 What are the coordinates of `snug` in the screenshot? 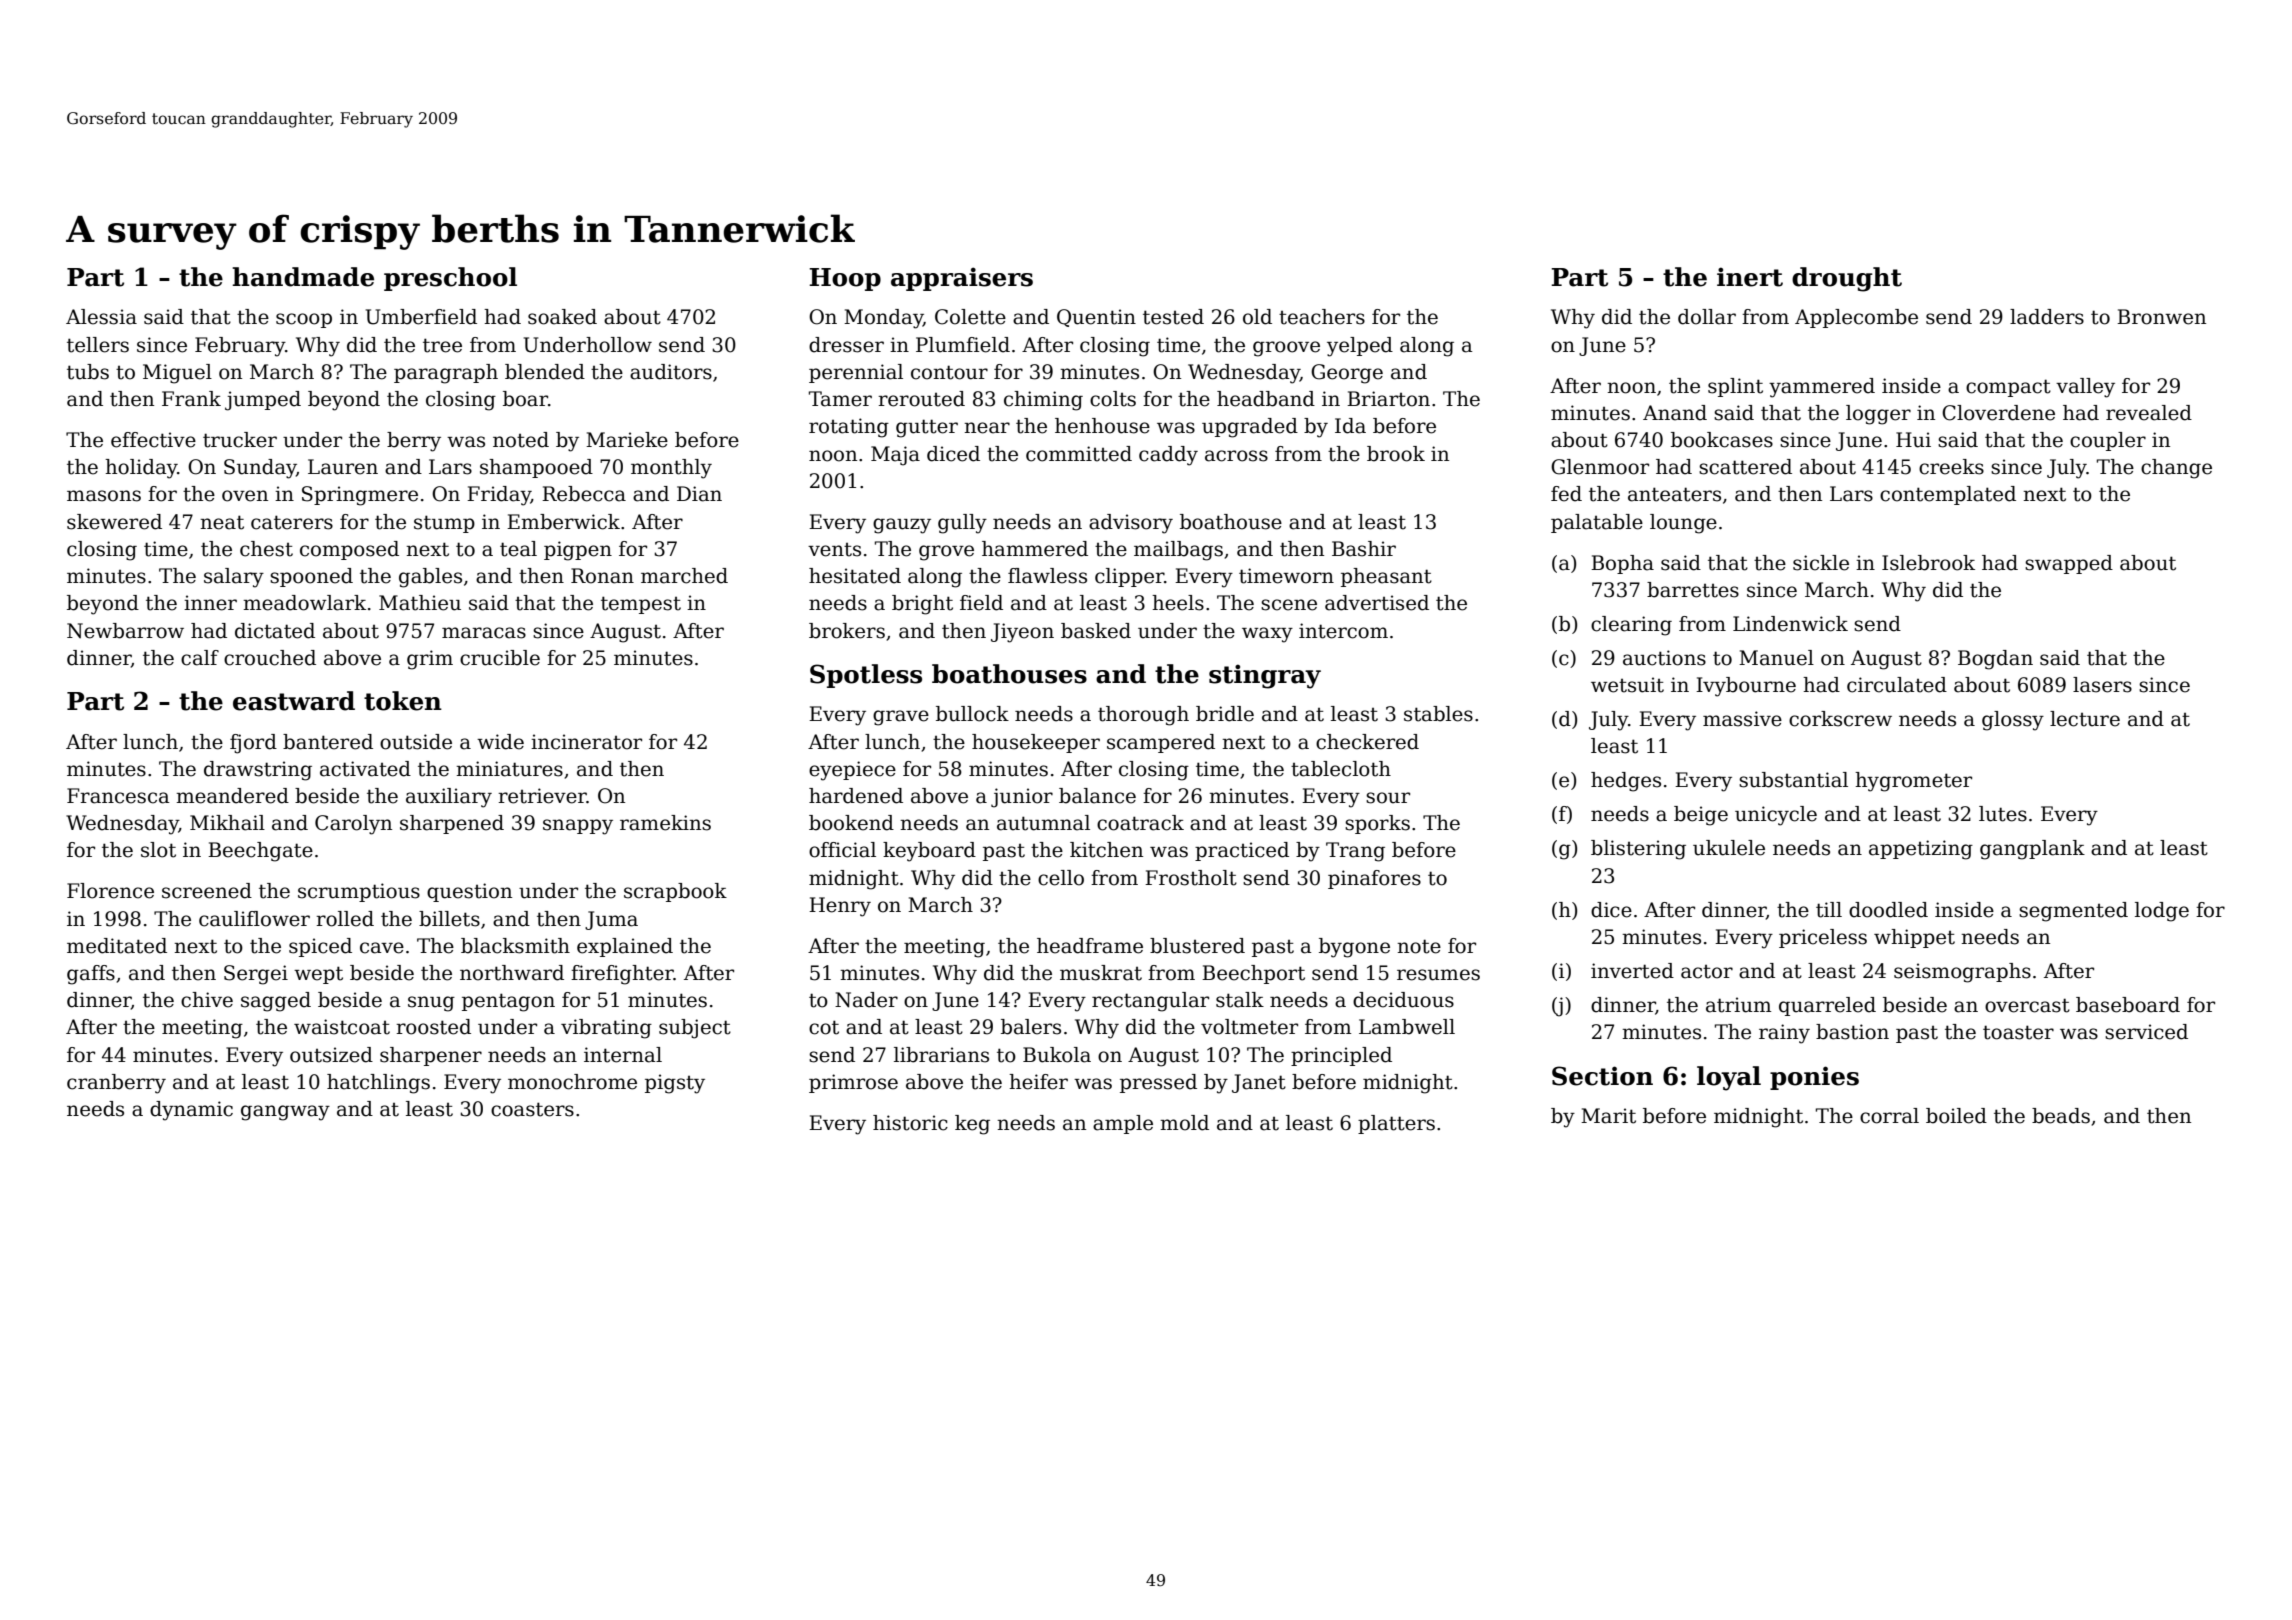 It's located at (431, 1004).
